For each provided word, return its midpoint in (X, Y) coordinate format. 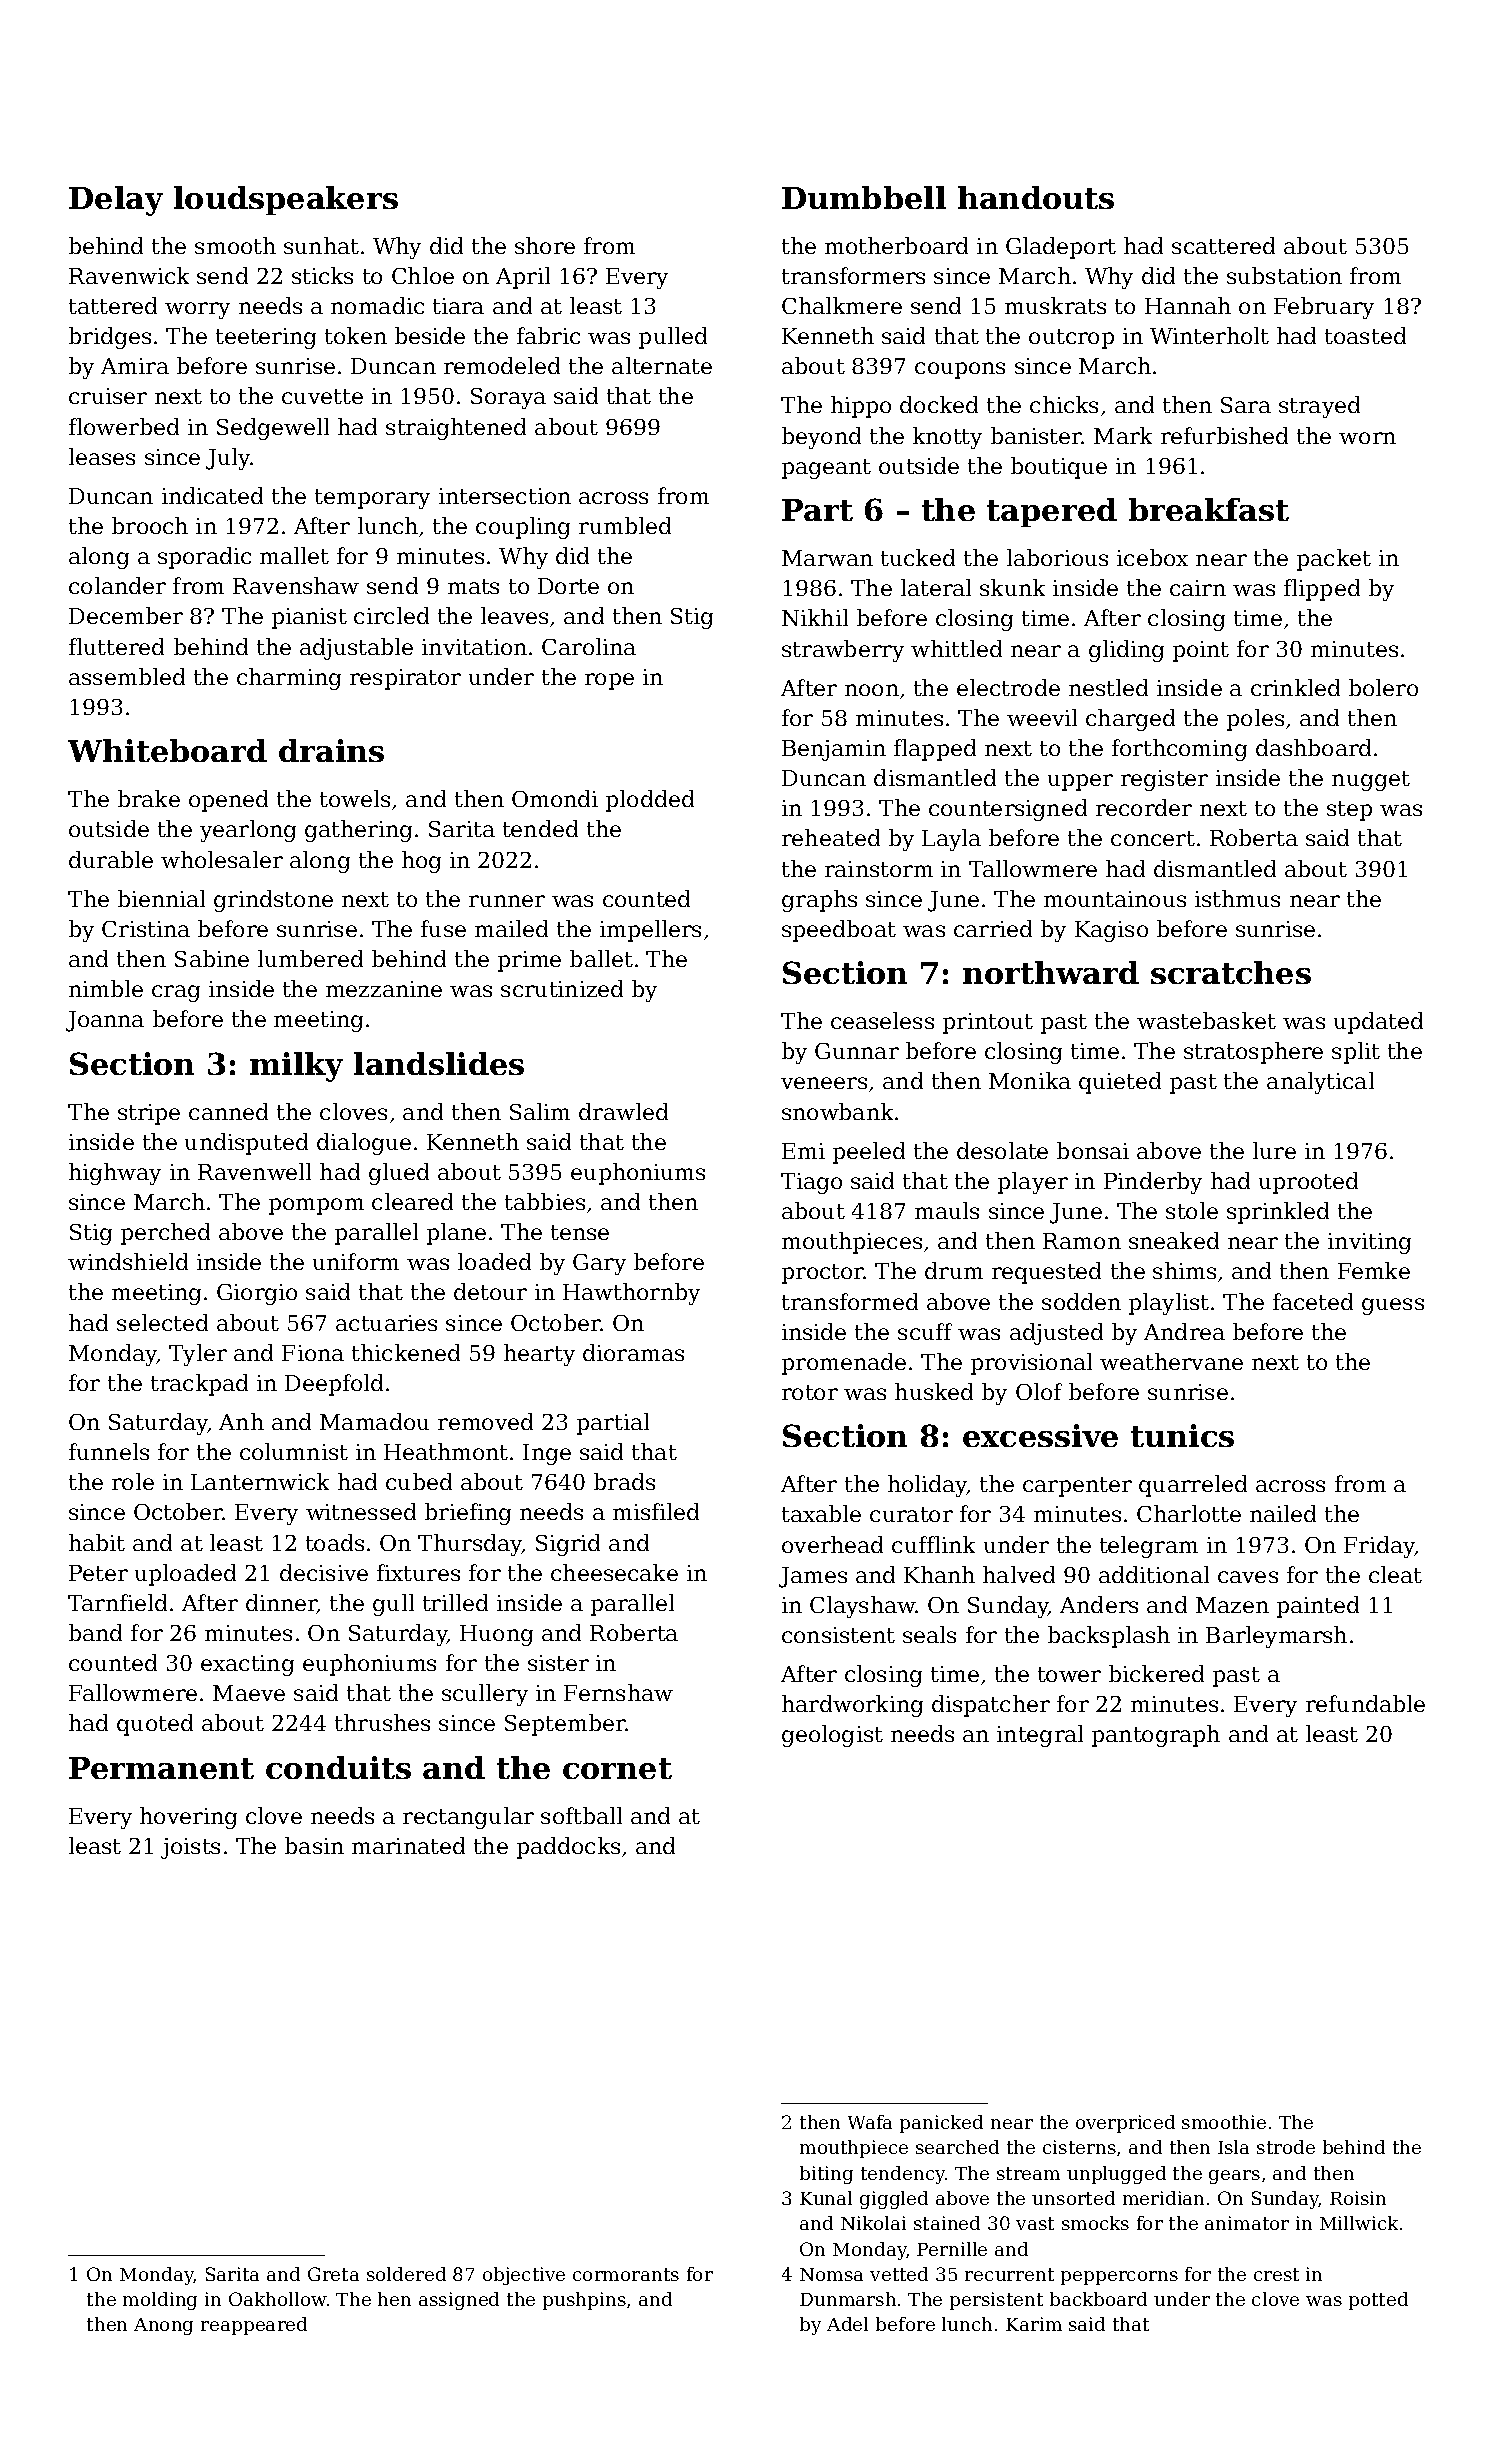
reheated (831, 837)
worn (1367, 438)
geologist (832, 1736)
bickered (1156, 1673)
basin (314, 1845)
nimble (106, 988)
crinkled (1295, 687)
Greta (333, 2274)
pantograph (1156, 1736)
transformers (853, 275)
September (565, 1725)
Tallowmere (1033, 868)
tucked (918, 557)
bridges (110, 338)
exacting (247, 1665)
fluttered (116, 646)
